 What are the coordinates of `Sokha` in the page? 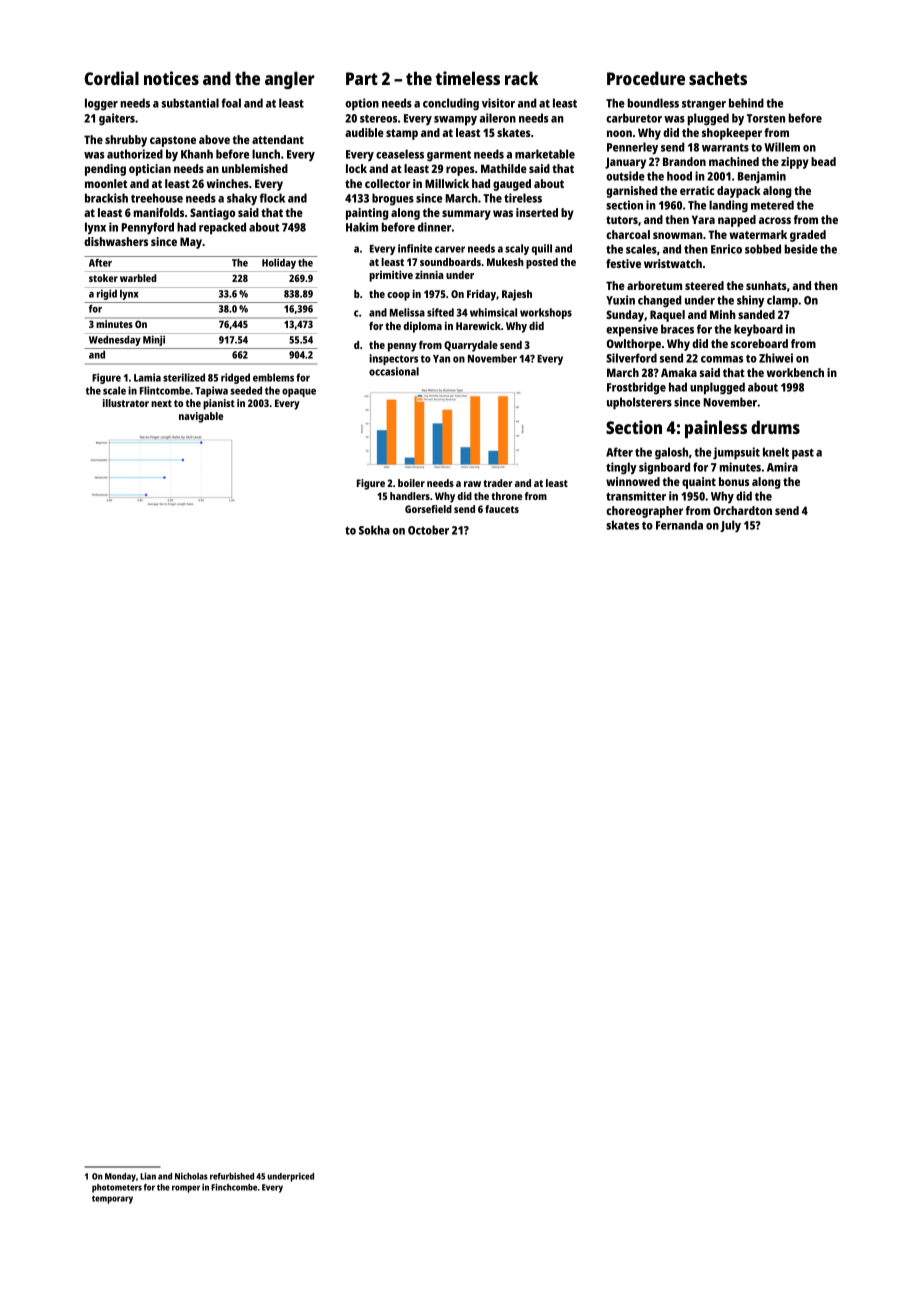 It's located at (374, 530).
